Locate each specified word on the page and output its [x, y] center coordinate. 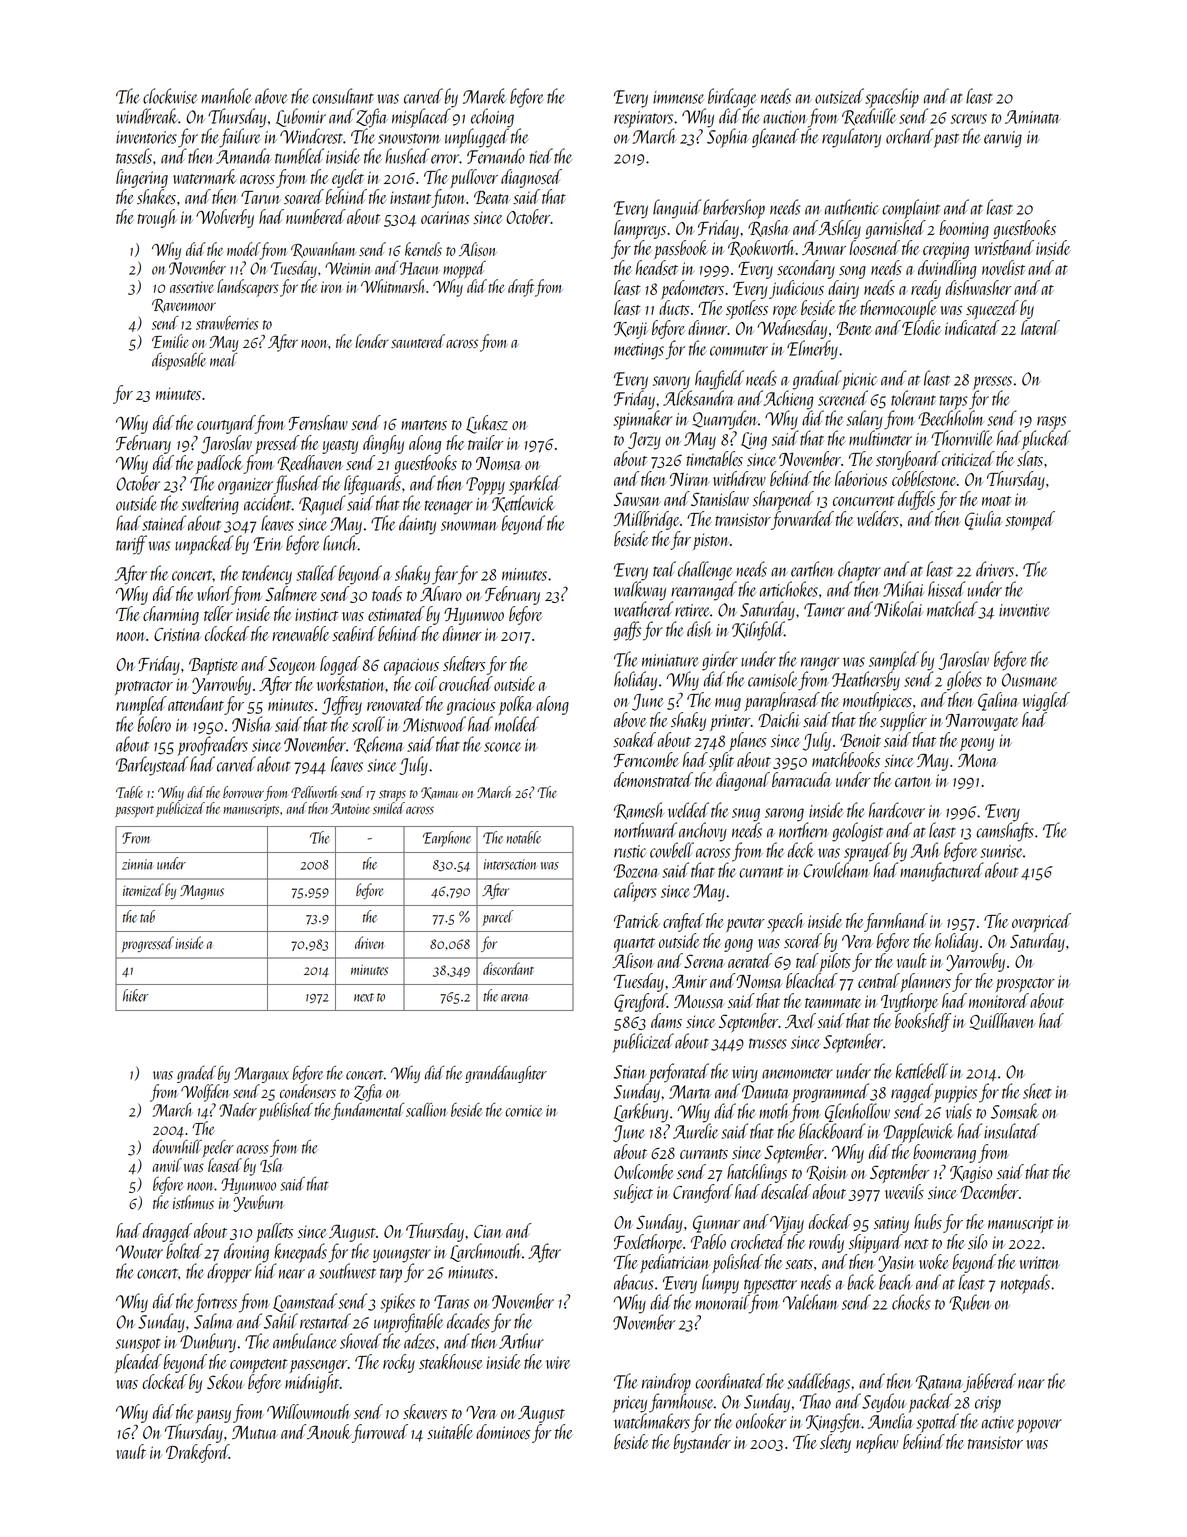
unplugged [477, 138]
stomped [1030, 520]
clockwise [170, 96]
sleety [835, 1443]
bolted [184, 1251]
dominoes [503, 1431]
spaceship [892, 98]
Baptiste [213, 666]
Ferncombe [646, 759]
